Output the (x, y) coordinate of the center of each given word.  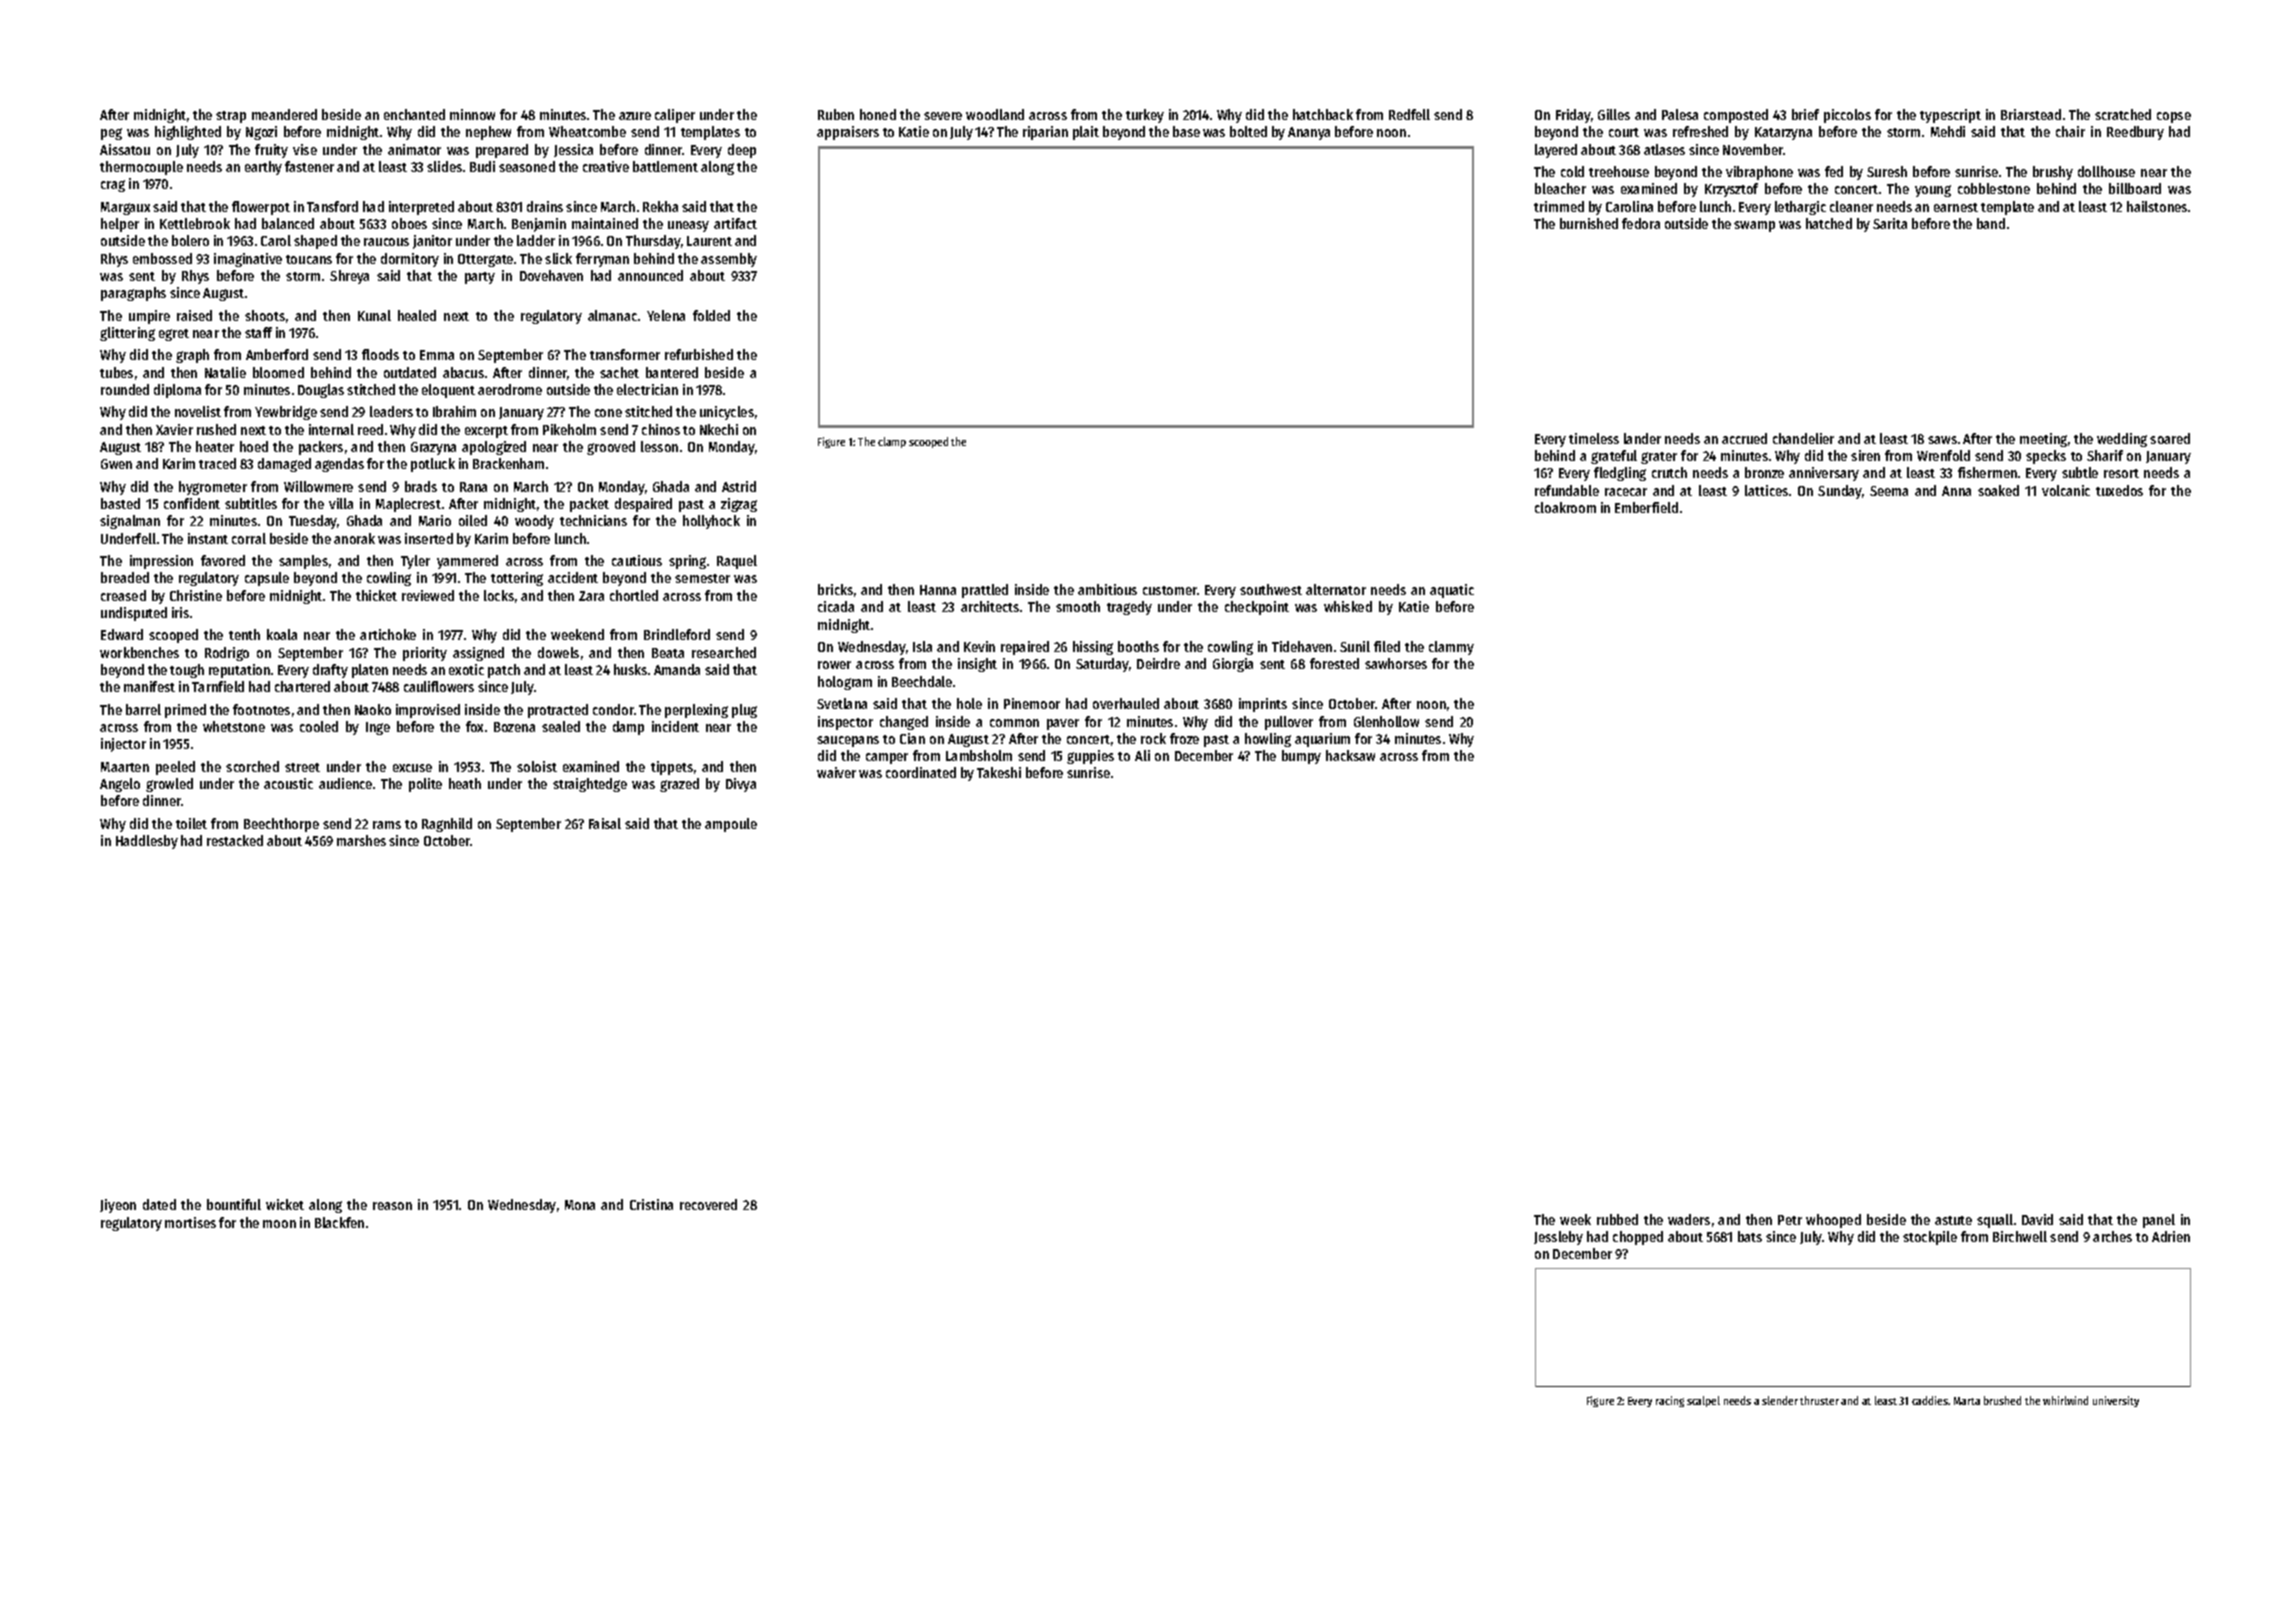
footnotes (261, 709)
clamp (892, 442)
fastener (309, 166)
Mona (580, 1205)
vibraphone (1759, 173)
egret (174, 335)
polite (425, 785)
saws (1942, 440)
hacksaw (1350, 755)
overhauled (1126, 703)
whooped (1833, 1221)
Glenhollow (1386, 721)
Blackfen (339, 1222)
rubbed (1617, 1219)
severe (943, 116)
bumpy (1301, 757)
